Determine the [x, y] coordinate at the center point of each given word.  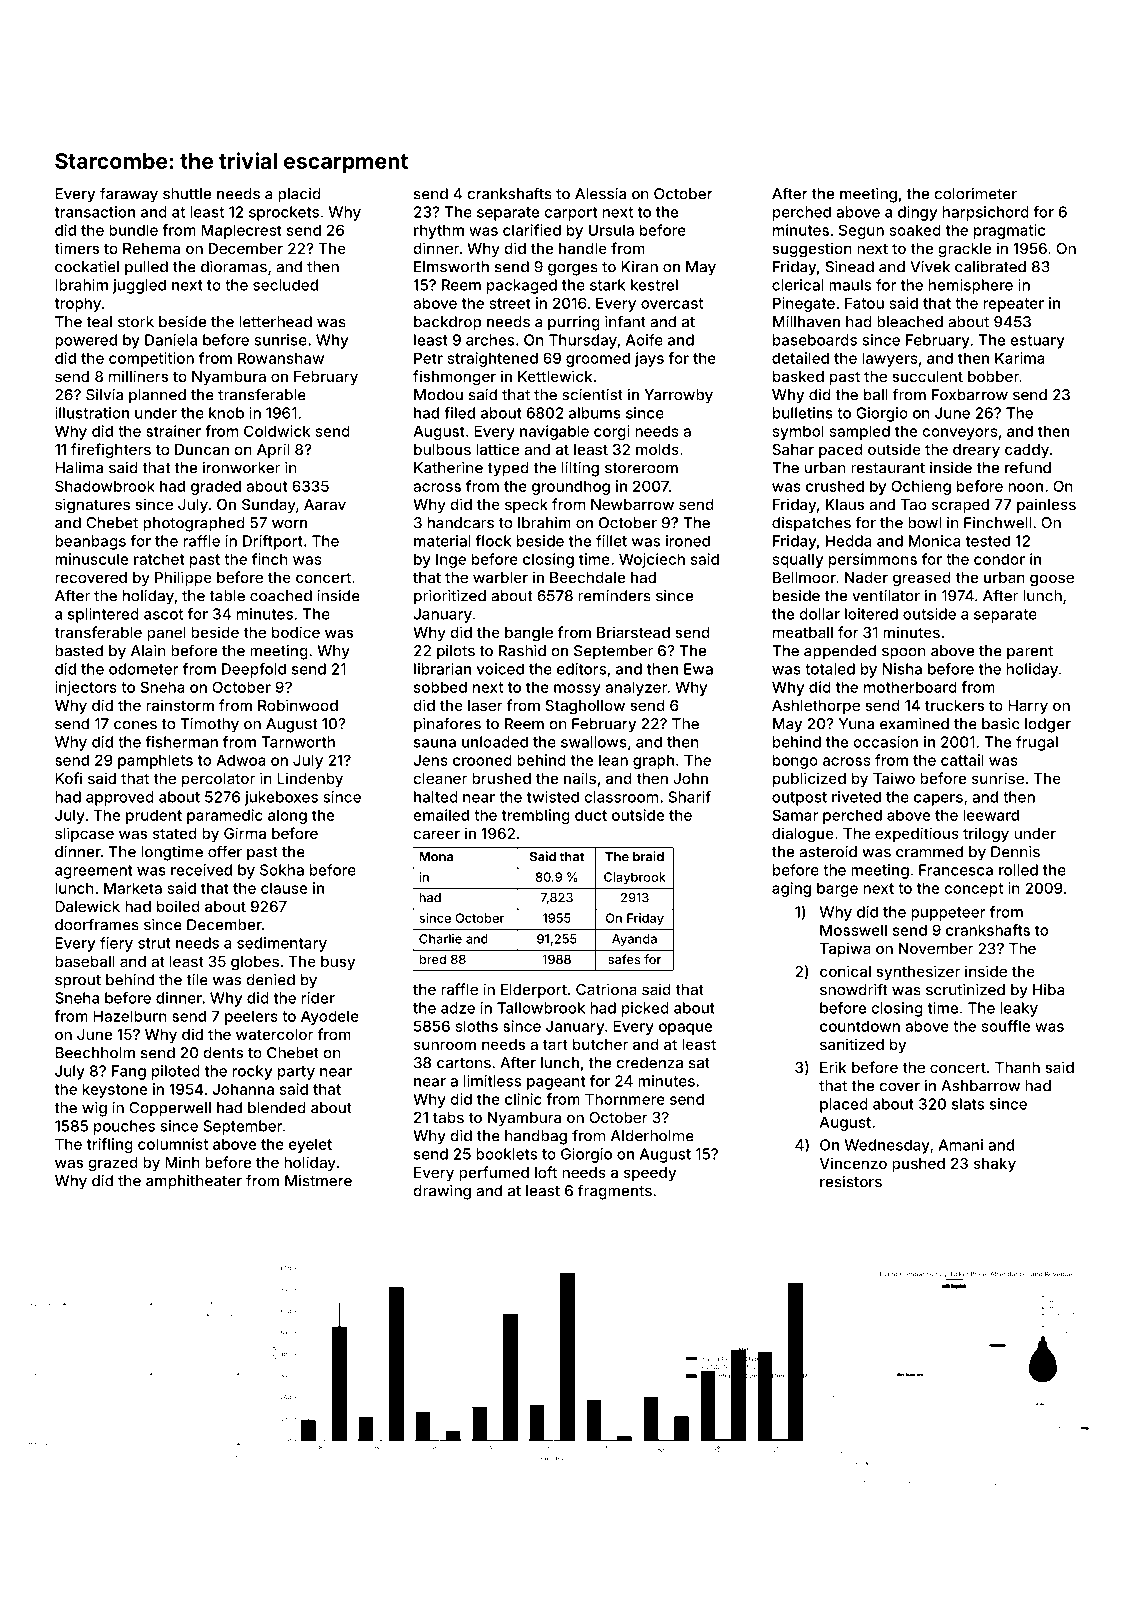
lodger [1048, 725]
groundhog [571, 487]
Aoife [644, 340]
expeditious [917, 834]
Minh [182, 1162]
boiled [178, 906]
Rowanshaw [281, 358]
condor [999, 559]
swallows [594, 742]
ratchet [159, 559]
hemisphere [971, 286]
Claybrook [635, 878]
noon [1025, 487]
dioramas [234, 267]
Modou [438, 395]
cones [135, 725]
